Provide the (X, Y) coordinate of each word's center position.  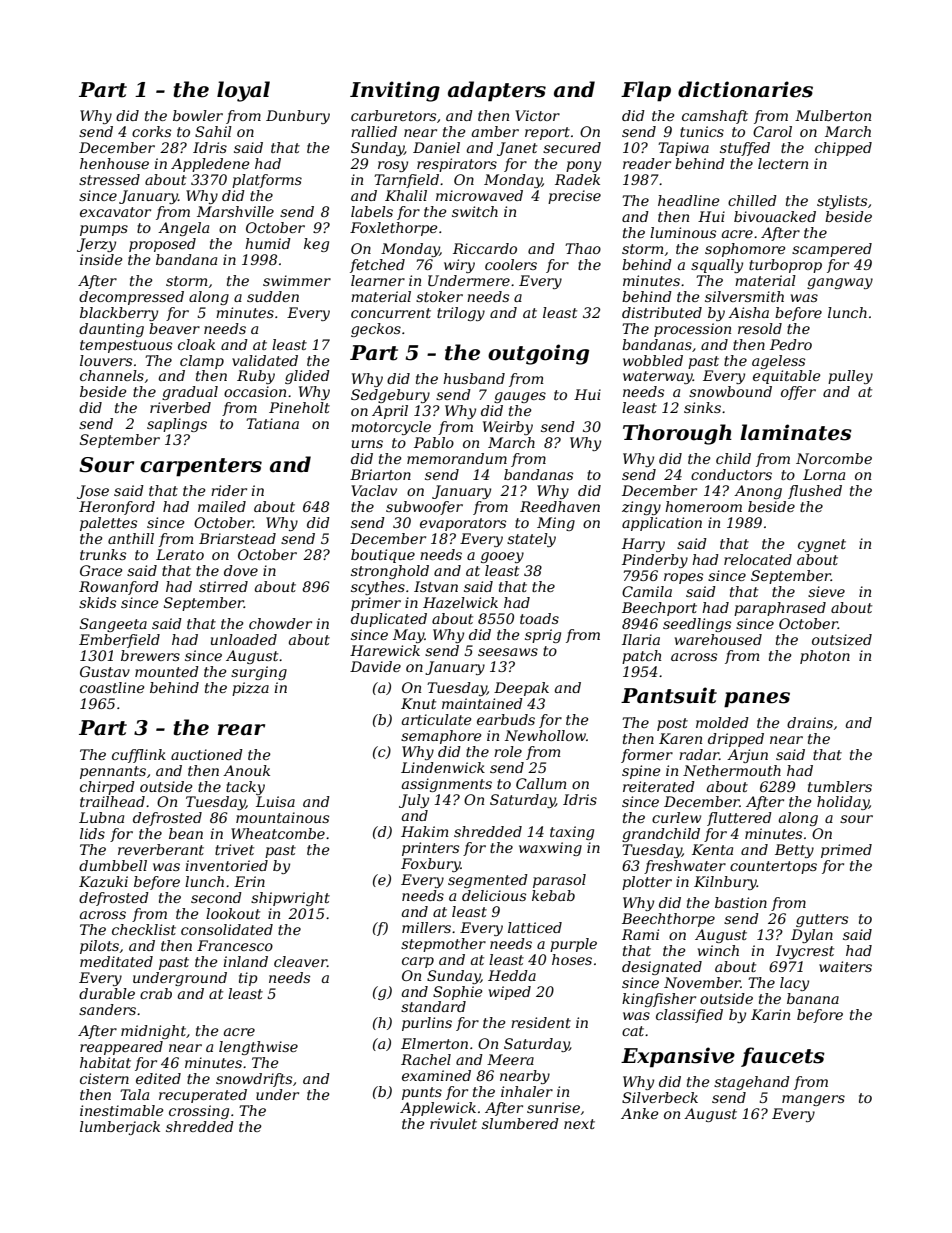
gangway (840, 283)
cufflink (139, 756)
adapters (497, 91)
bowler (198, 115)
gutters (822, 920)
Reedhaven (560, 506)
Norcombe (834, 458)
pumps (104, 230)
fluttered (739, 819)
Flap (646, 91)
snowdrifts (254, 1080)
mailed (222, 506)
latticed (535, 927)
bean (186, 833)
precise (574, 197)
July (414, 801)
